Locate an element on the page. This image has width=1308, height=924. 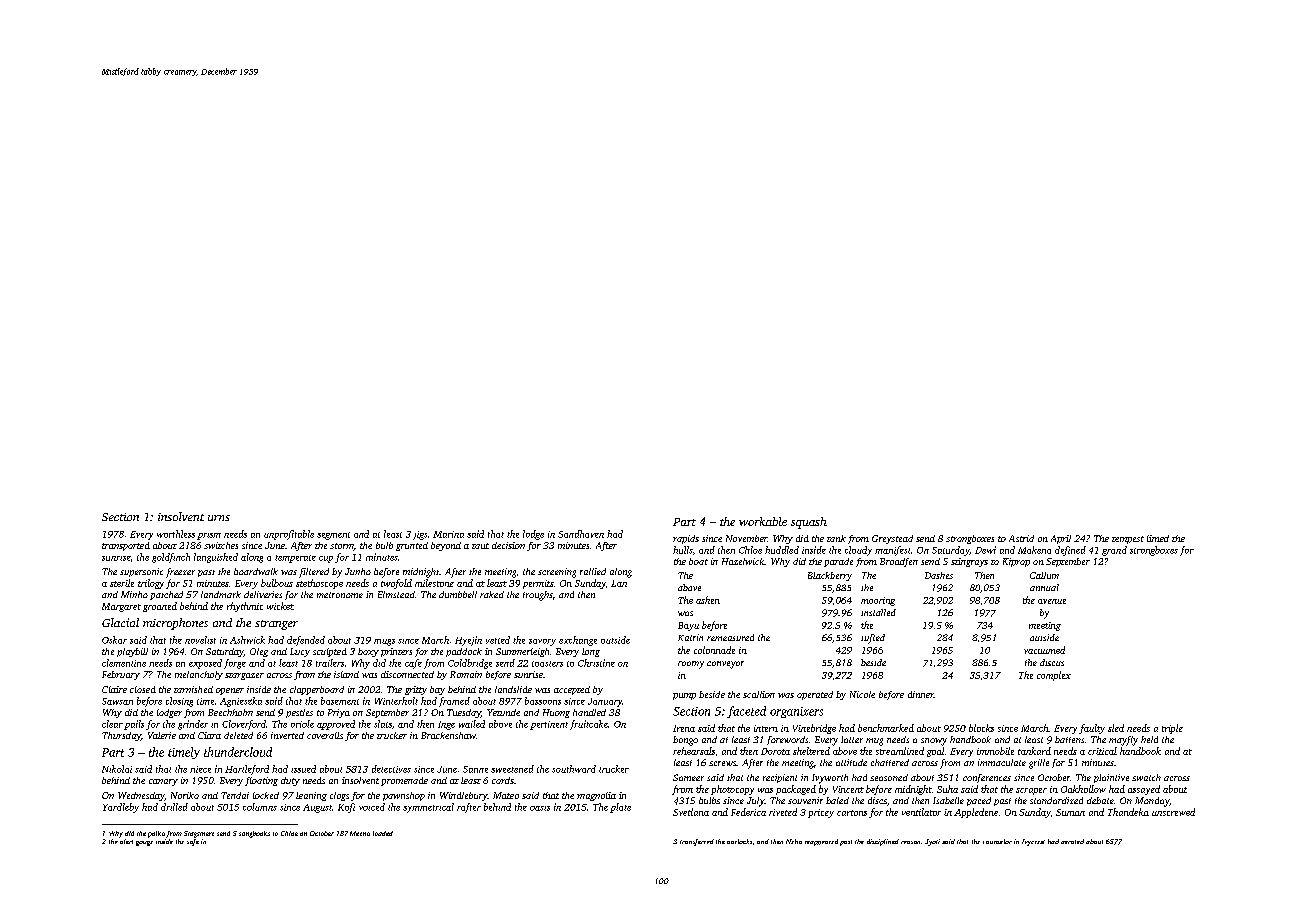
Astrid is located at coordinates (1021, 538).
